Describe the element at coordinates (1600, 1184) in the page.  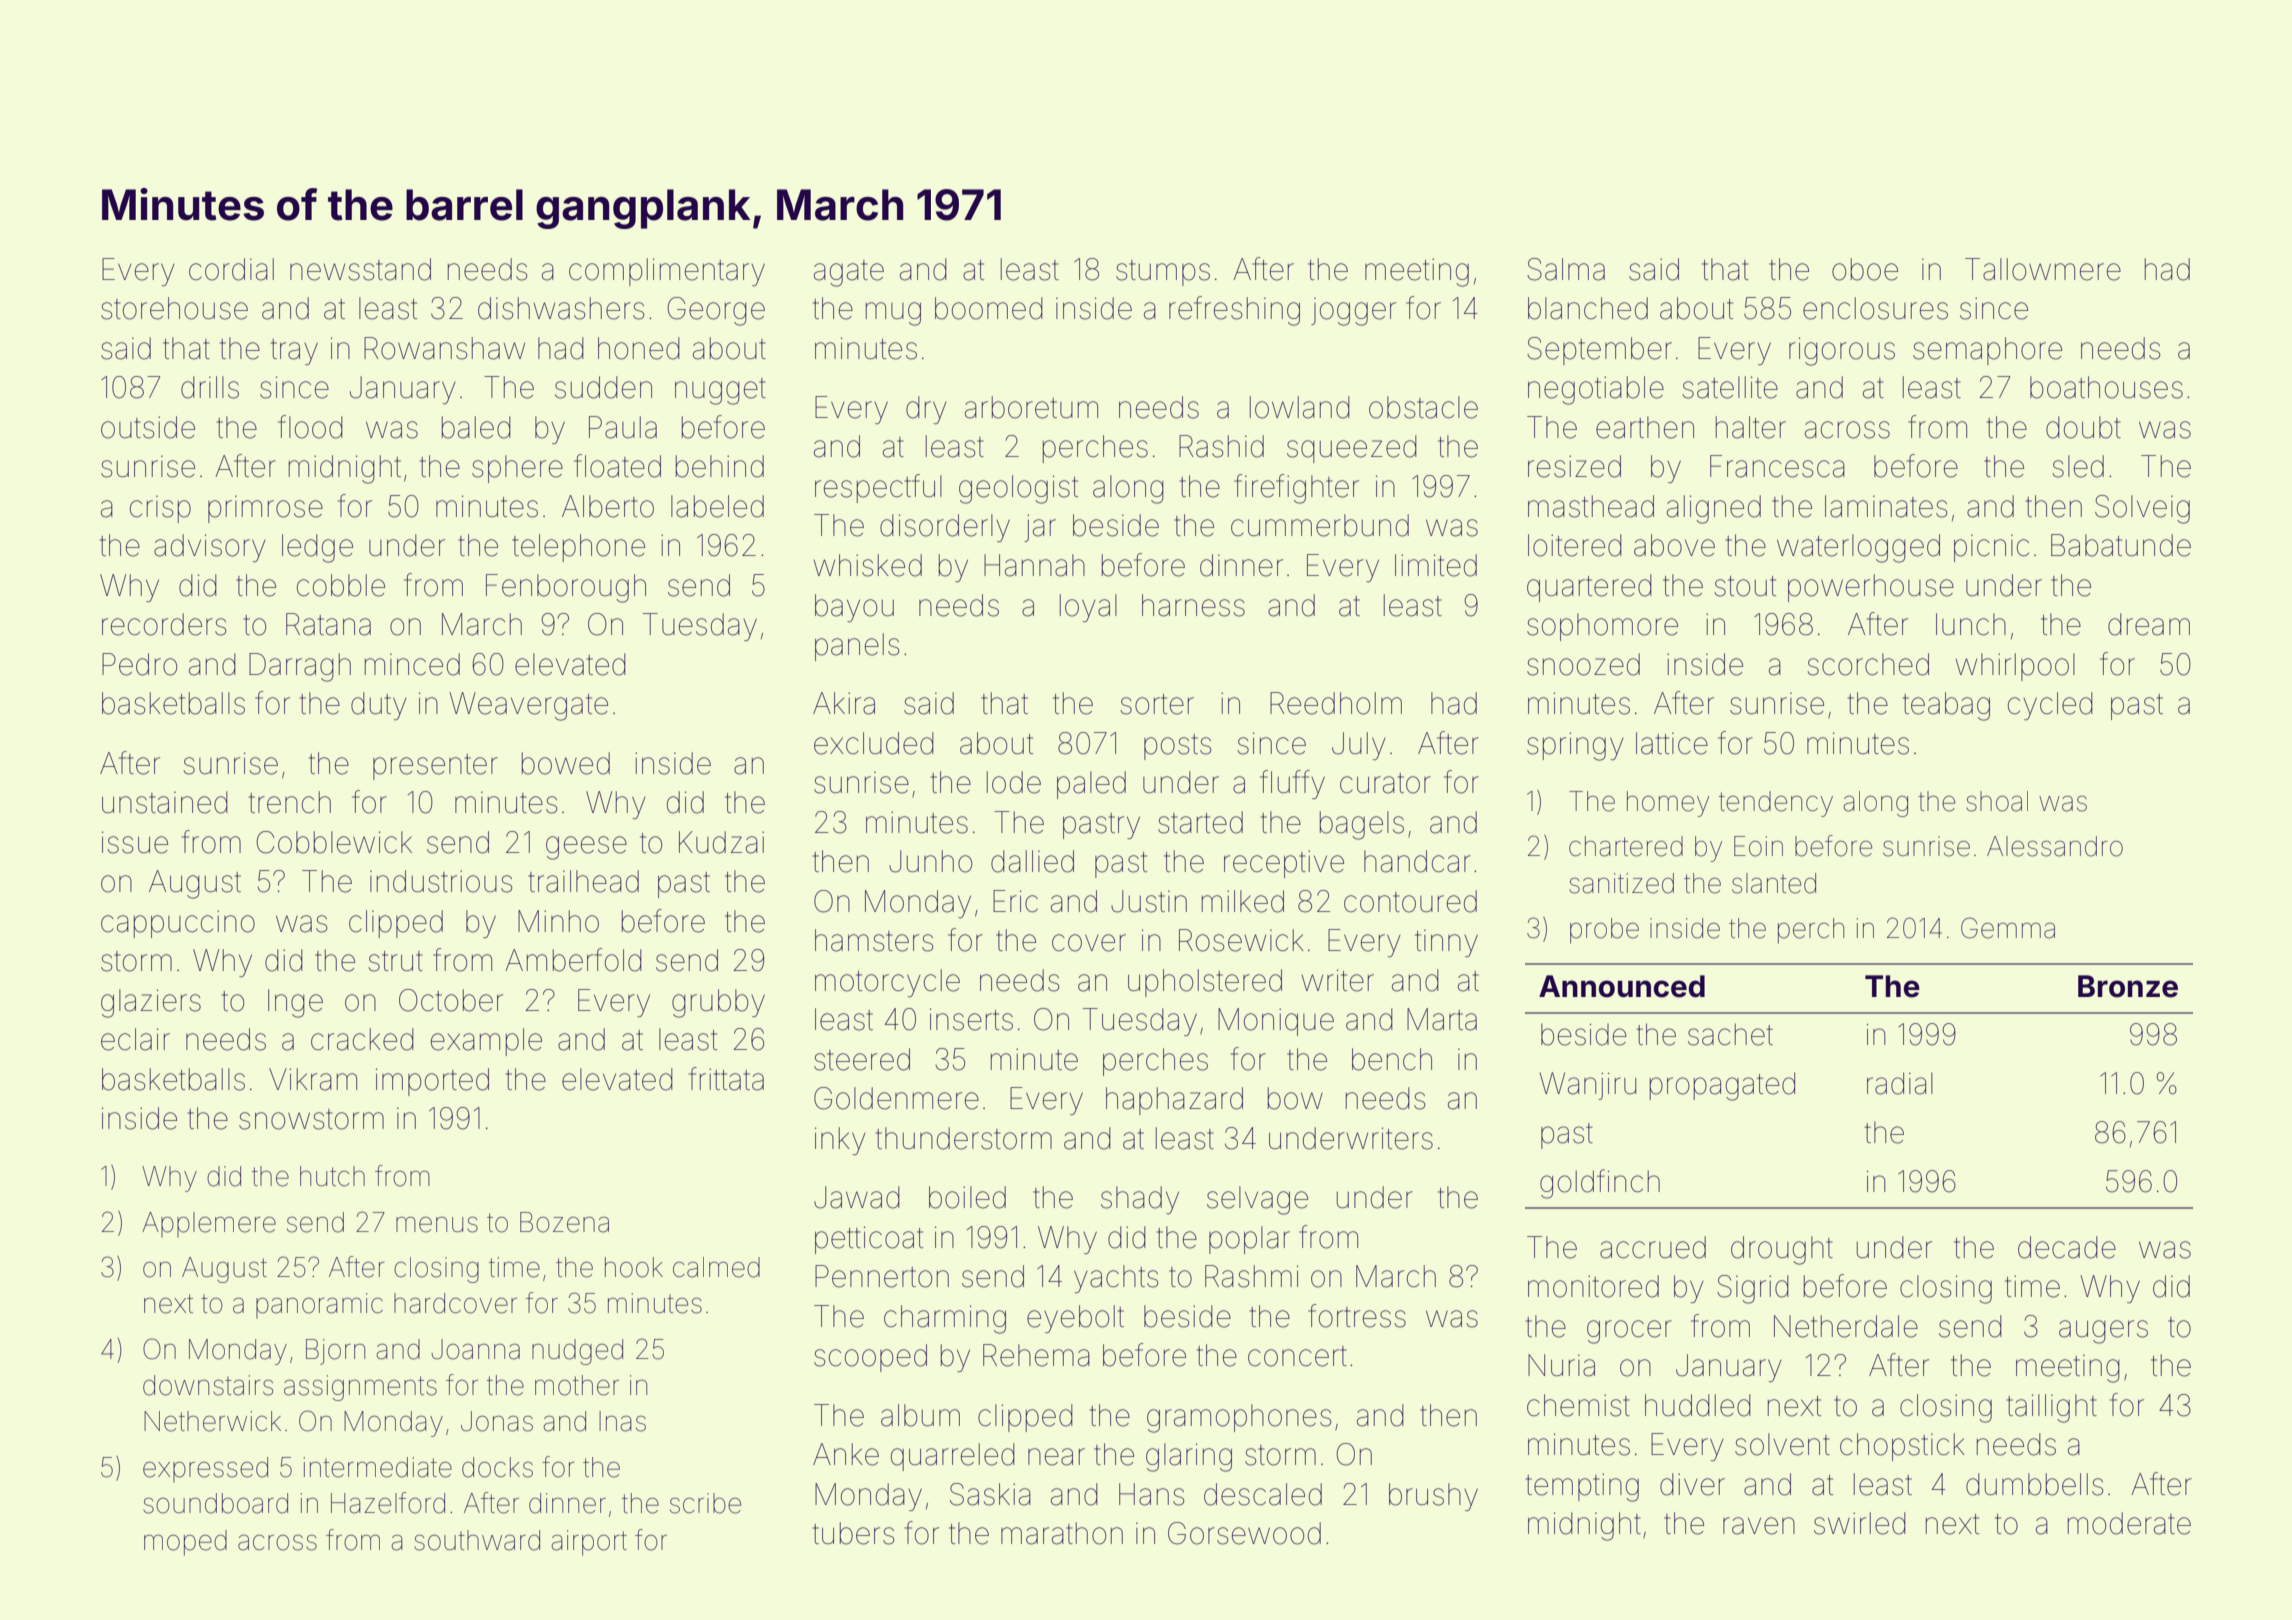
I see `goldfinch` at that location.
